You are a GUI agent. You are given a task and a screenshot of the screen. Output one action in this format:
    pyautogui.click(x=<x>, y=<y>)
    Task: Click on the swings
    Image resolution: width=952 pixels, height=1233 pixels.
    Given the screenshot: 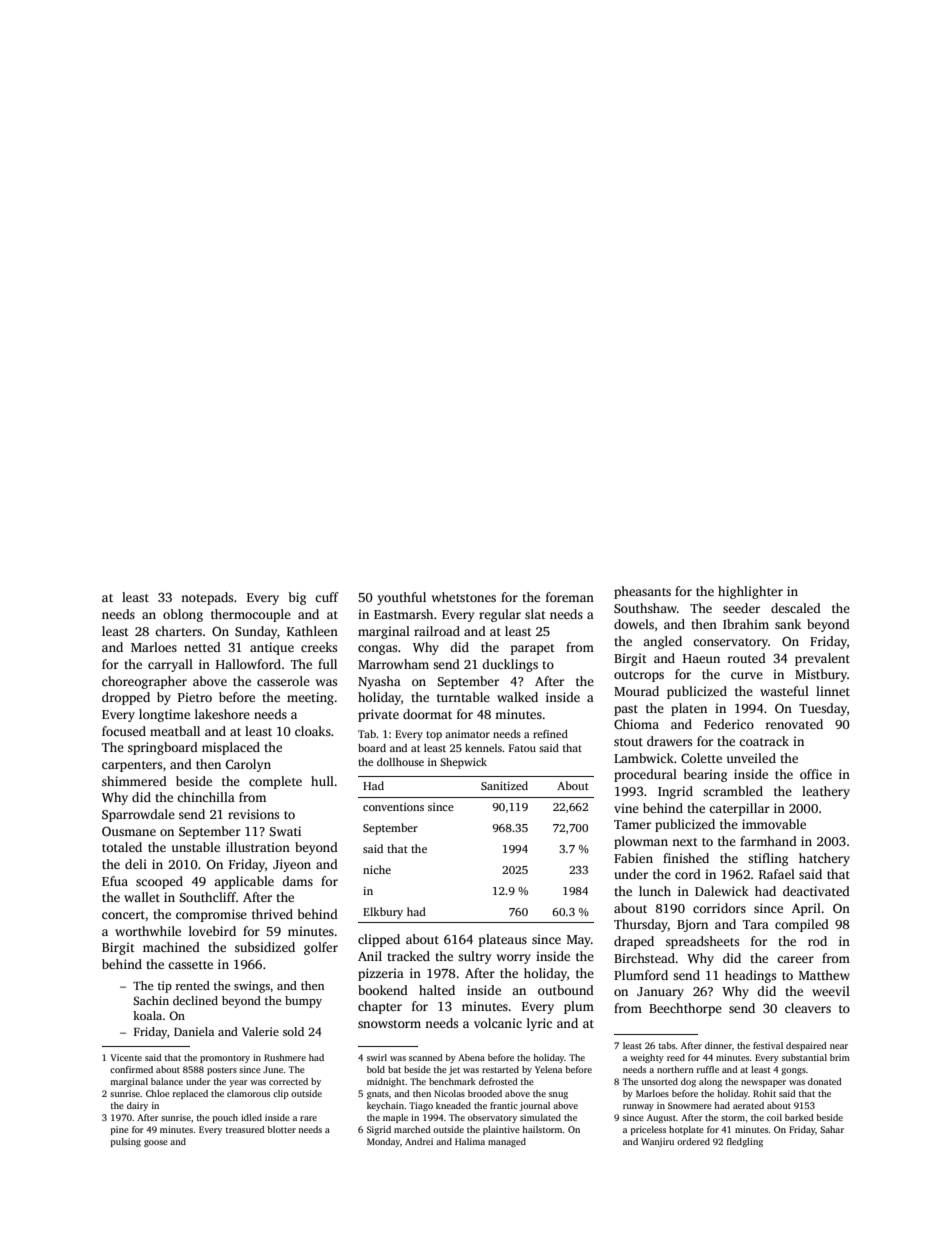 What is the action you would take?
    pyautogui.click(x=252, y=987)
